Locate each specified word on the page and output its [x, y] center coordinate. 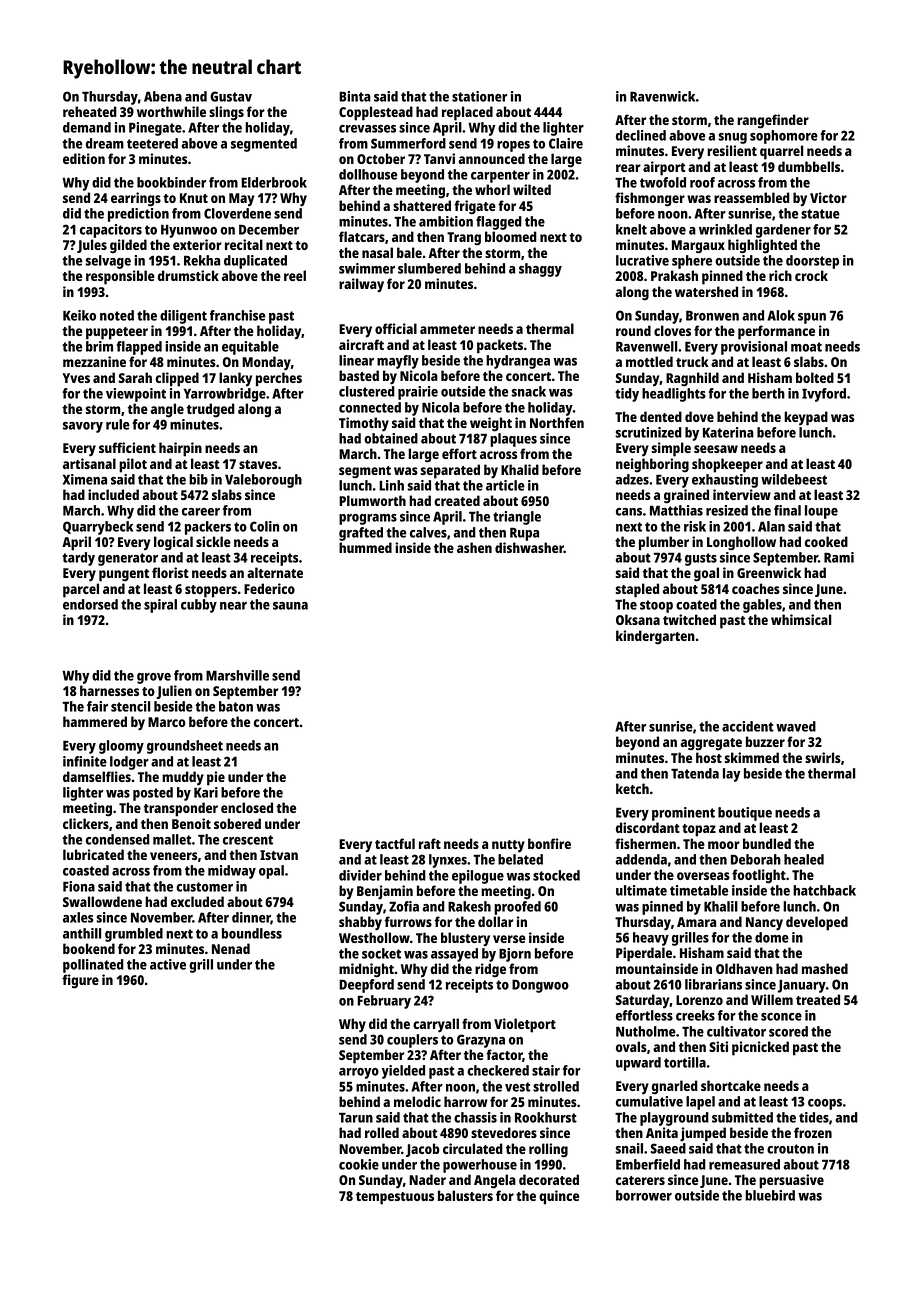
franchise [237, 315]
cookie [359, 1164]
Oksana [638, 619]
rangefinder [773, 121]
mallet [172, 839]
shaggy [540, 270]
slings [226, 113]
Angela [495, 1181]
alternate [275, 572]
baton [236, 706]
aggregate [711, 744]
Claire [566, 143]
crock [811, 275]
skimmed [751, 757]
